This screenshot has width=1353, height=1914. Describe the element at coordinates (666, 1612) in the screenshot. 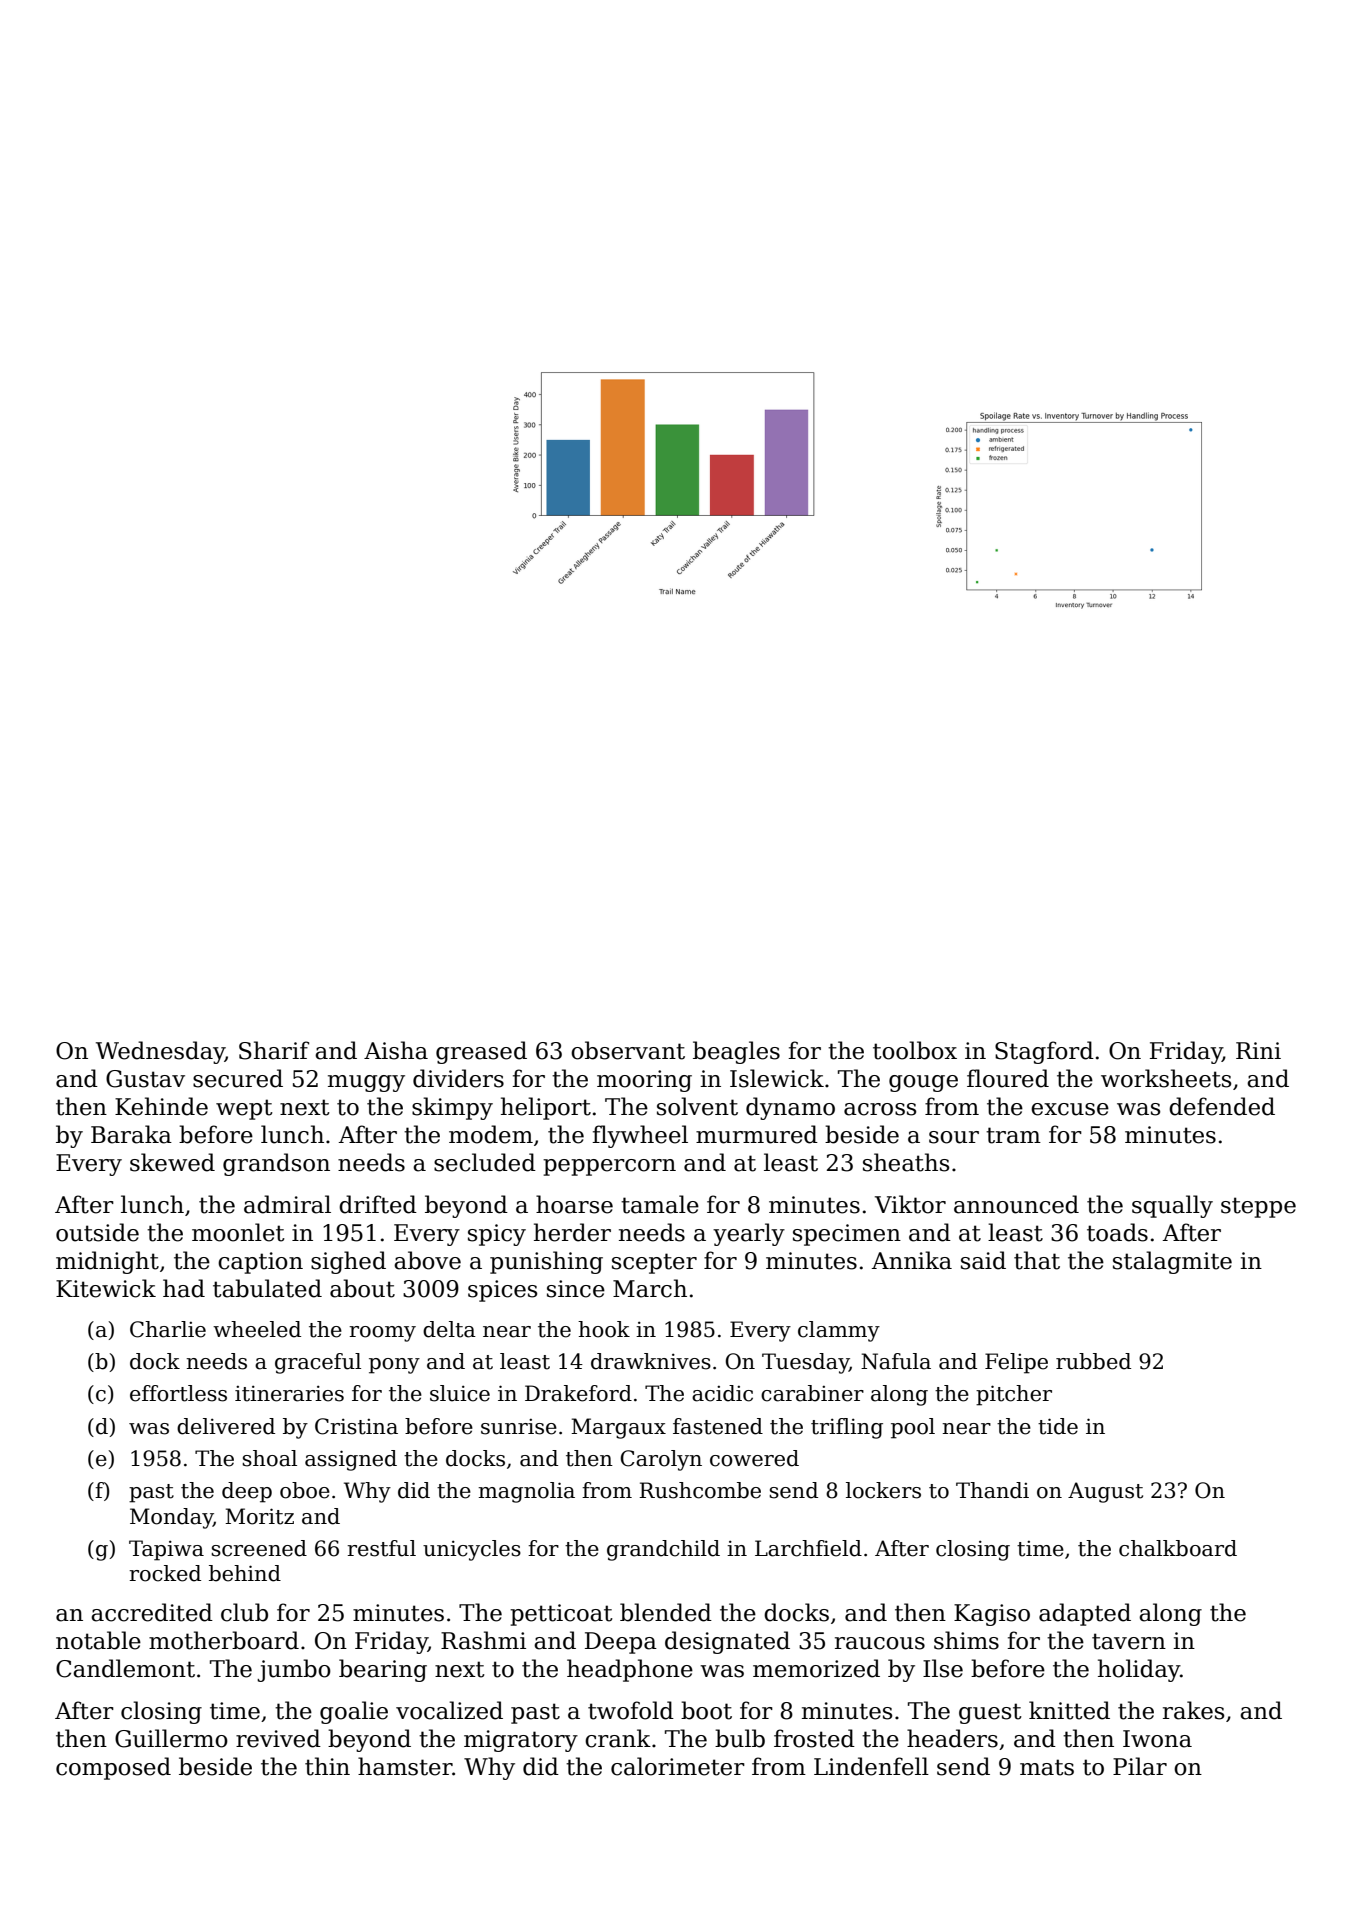

I see `blended` at that location.
